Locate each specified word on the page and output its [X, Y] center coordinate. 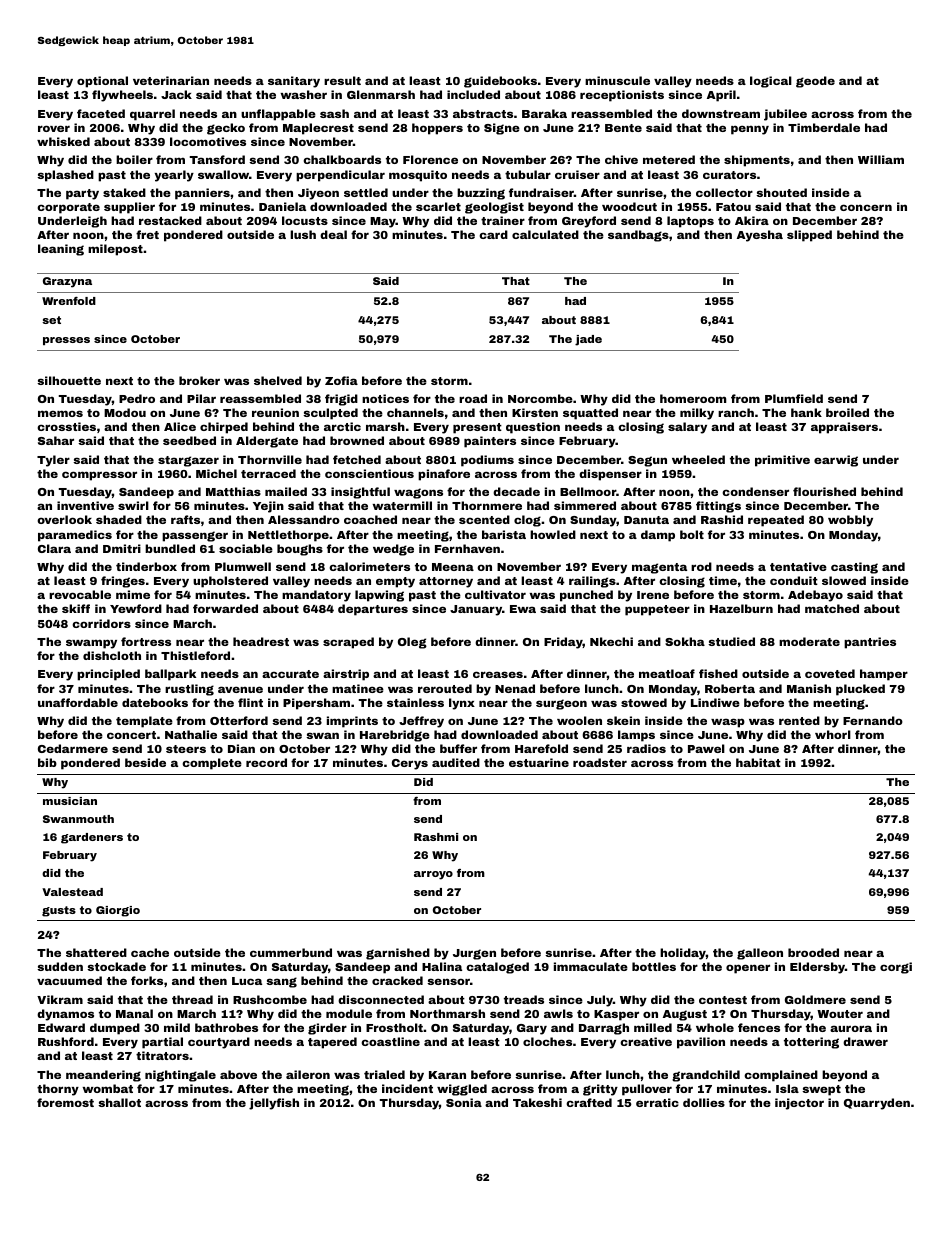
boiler [134, 159]
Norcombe [540, 398]
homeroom [693, 398]
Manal [134, 1013]
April [721, 96]
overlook [64, 519]
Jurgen [474, 954]
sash [334, 113]
